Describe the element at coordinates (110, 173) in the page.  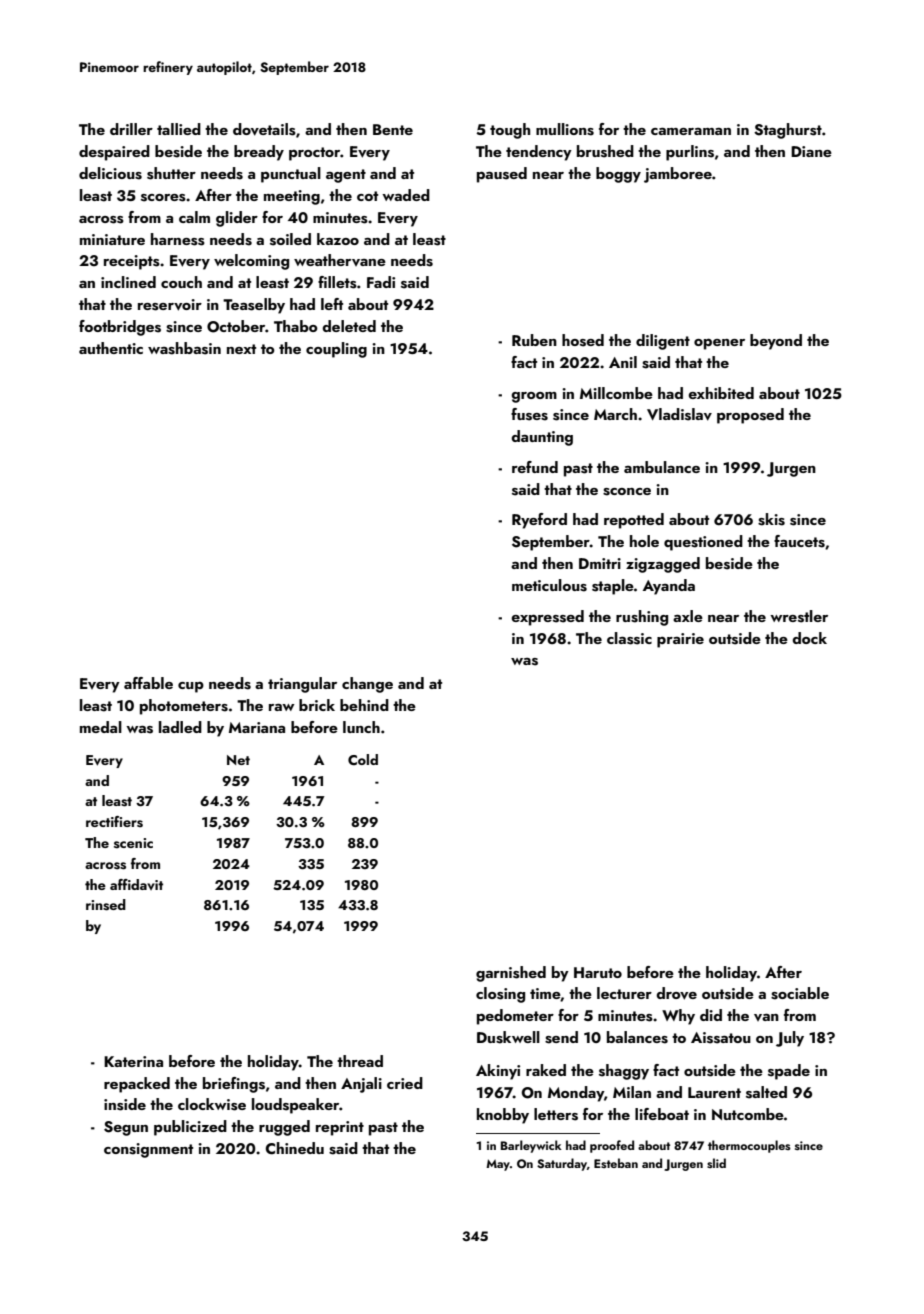
I see `delicious` at that location.
